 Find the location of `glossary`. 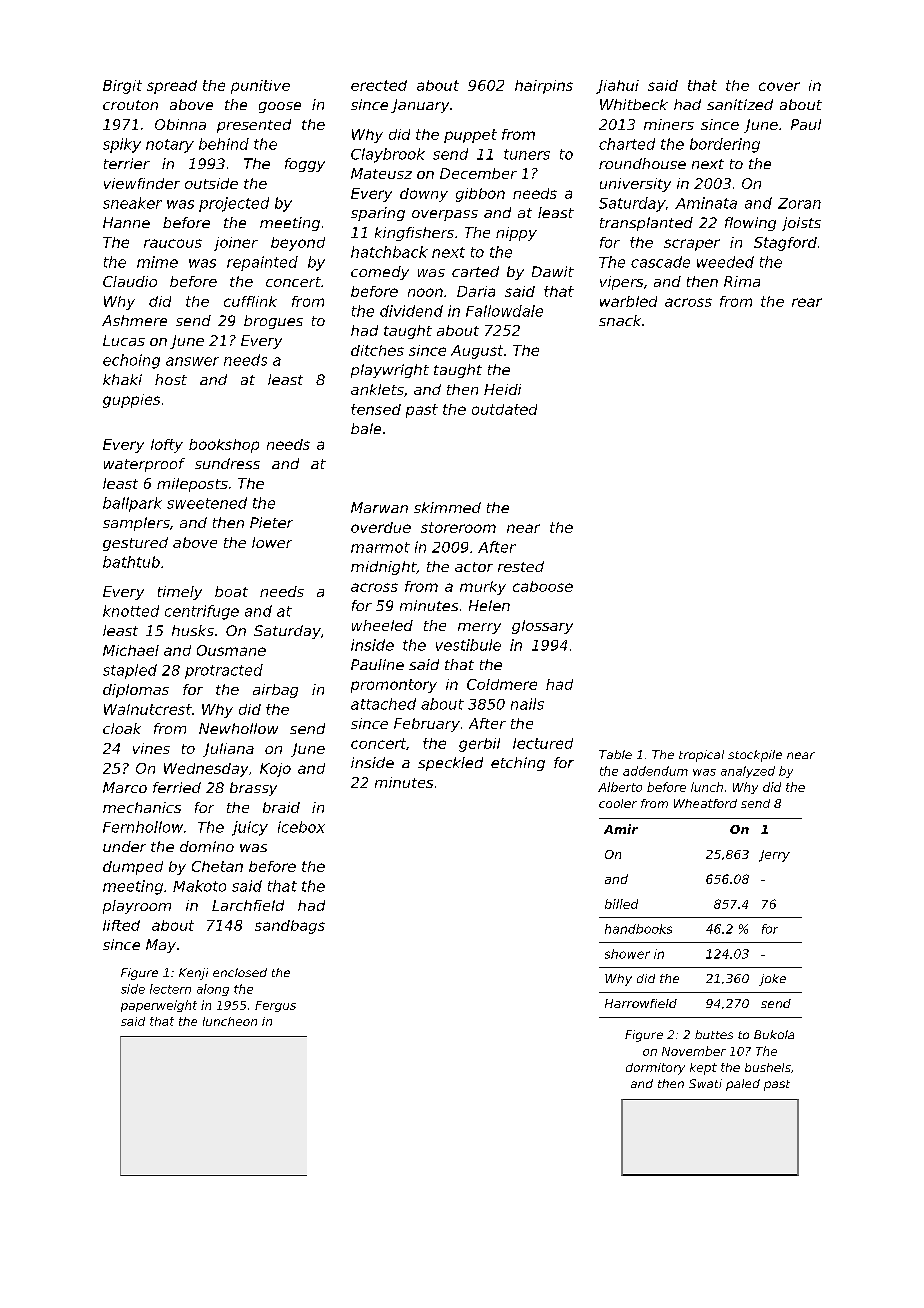

glossary is located at coordinates (542, 627).
